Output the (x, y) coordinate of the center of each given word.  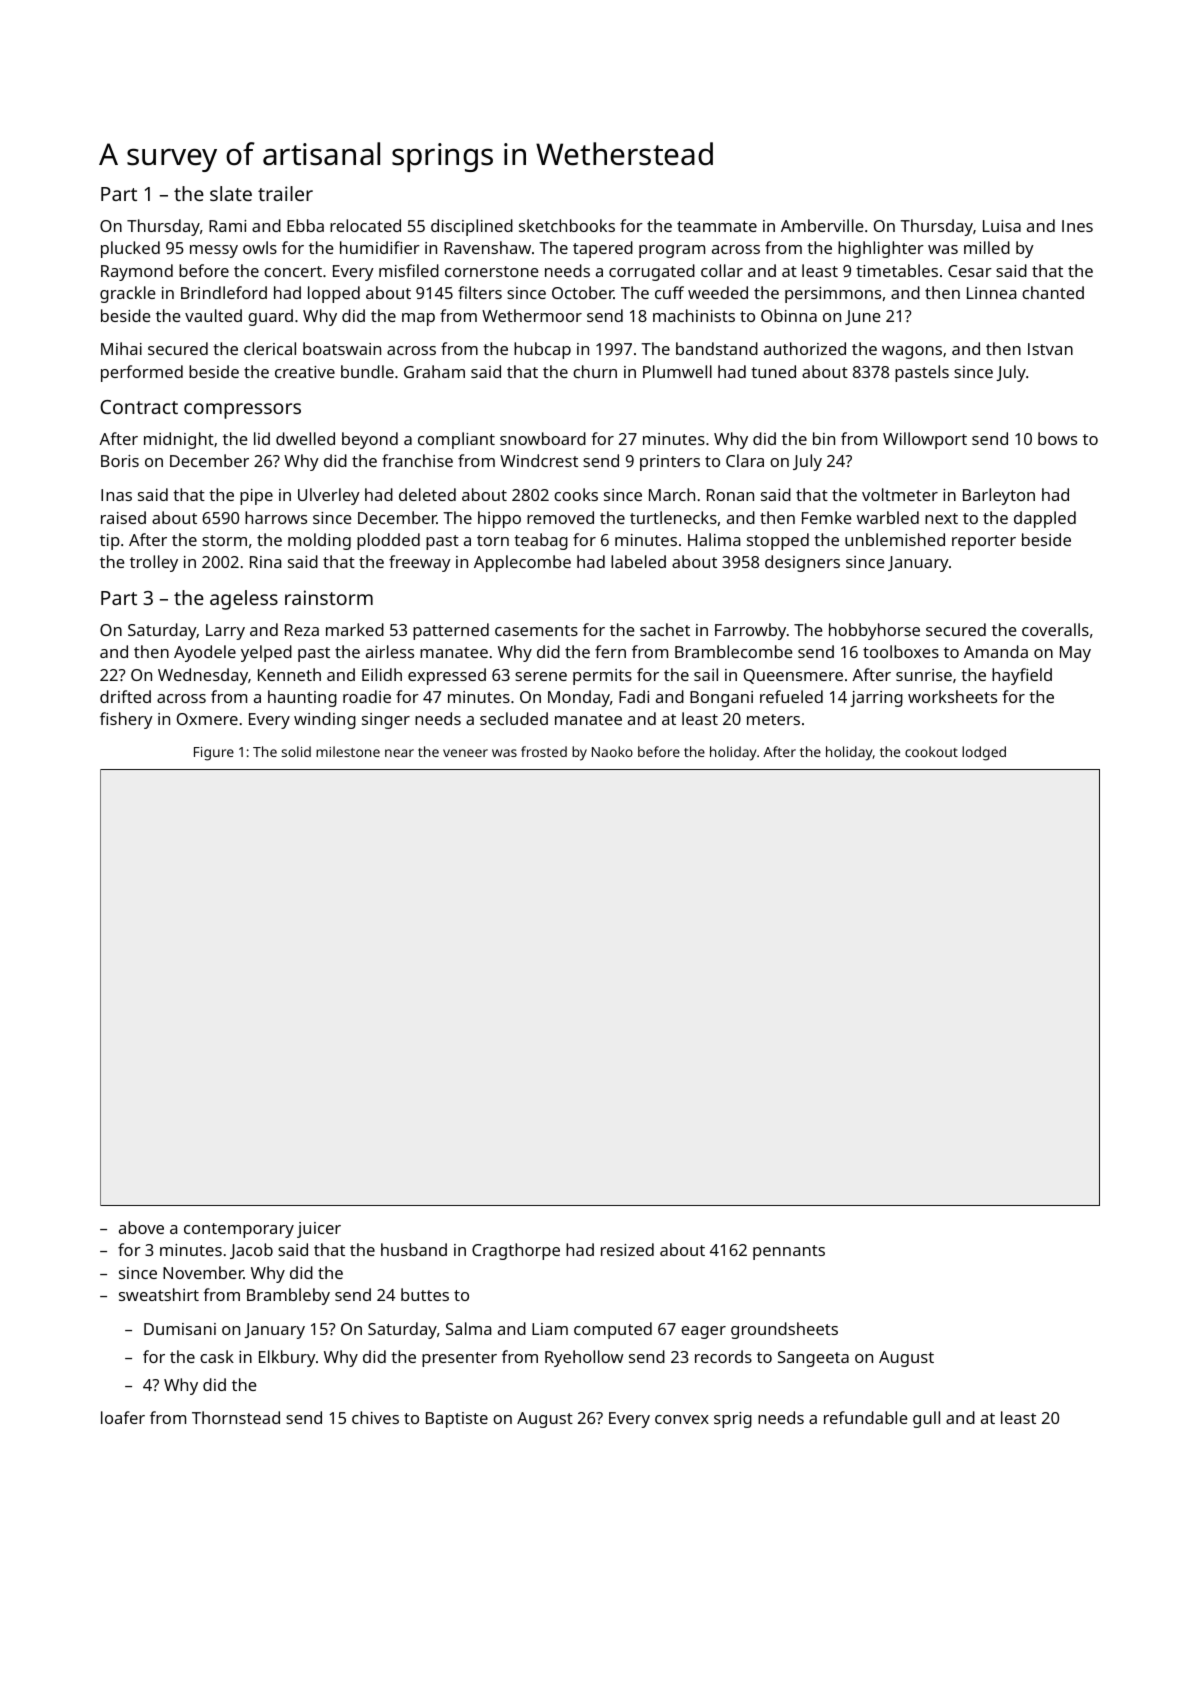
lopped (334, 294)
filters (480, 292)
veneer (465, 753)
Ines (1077, 226)
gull (926, 1419)
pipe (256, 497)
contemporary (239, 1230)
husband (414, 1249)
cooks (576, 494)
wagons (912, 352)
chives (375, 1417)
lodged (984, 753)
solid (296, 751)
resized (627, 1249)
